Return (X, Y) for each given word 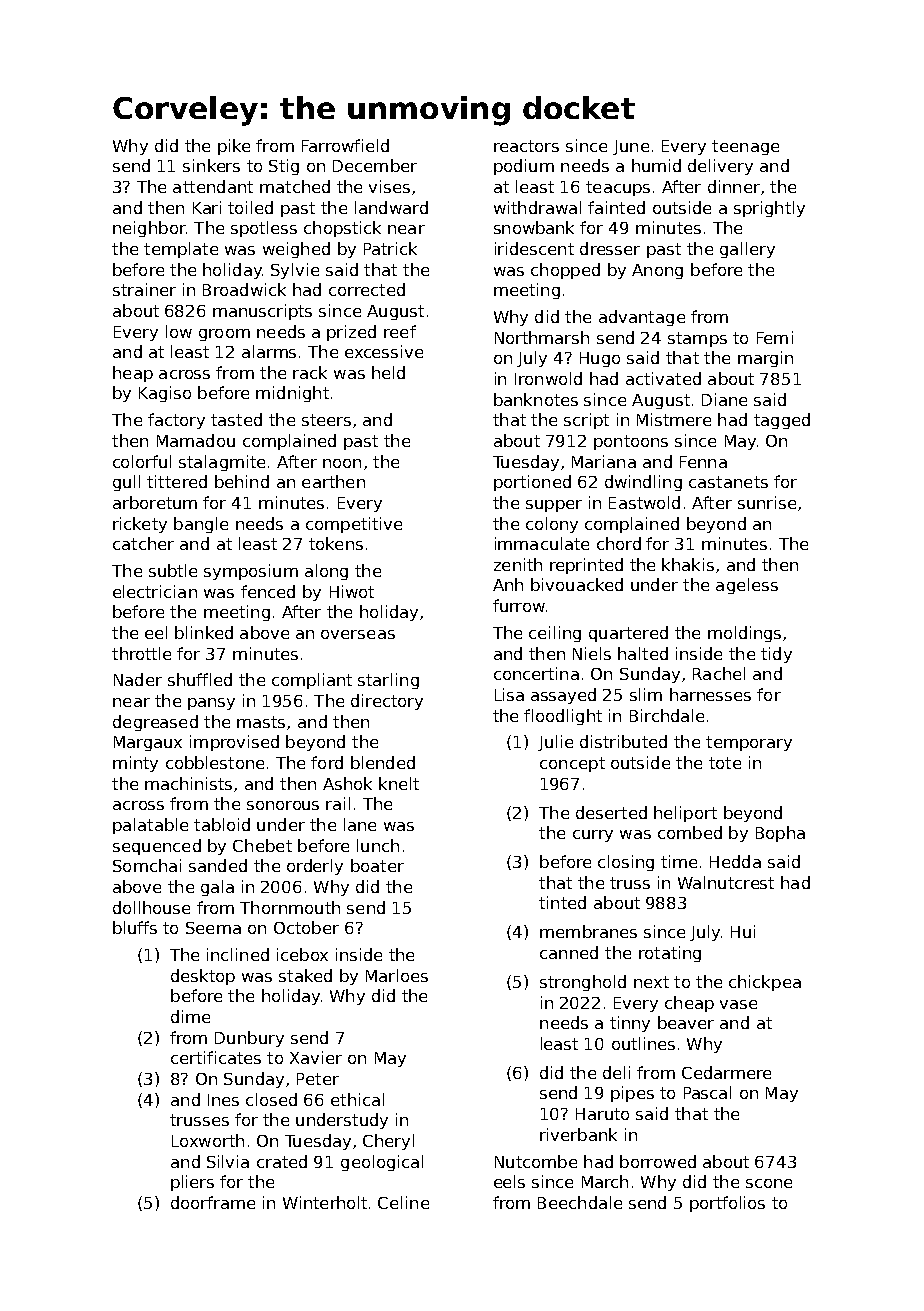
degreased (155, 723)
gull (126, 483)
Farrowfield (345, 145)
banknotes (536, 399)
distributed (623, 741)
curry (593, 836)
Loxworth (208, 1140)
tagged (782, 421)
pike (234, 147)
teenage (745, 147)
